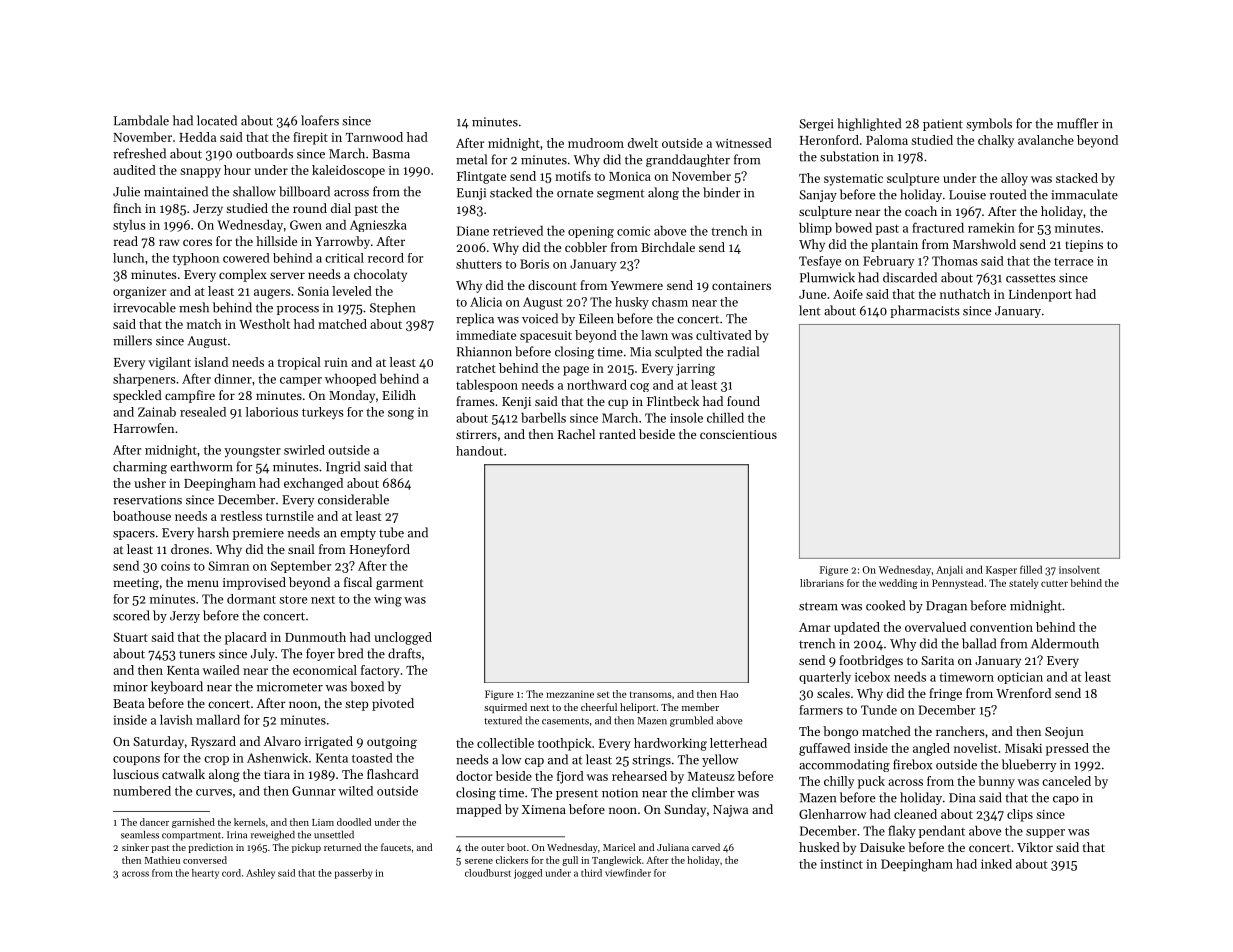  Describe the element at coordinates (743, 401) in the page. I see `found` at that location.
